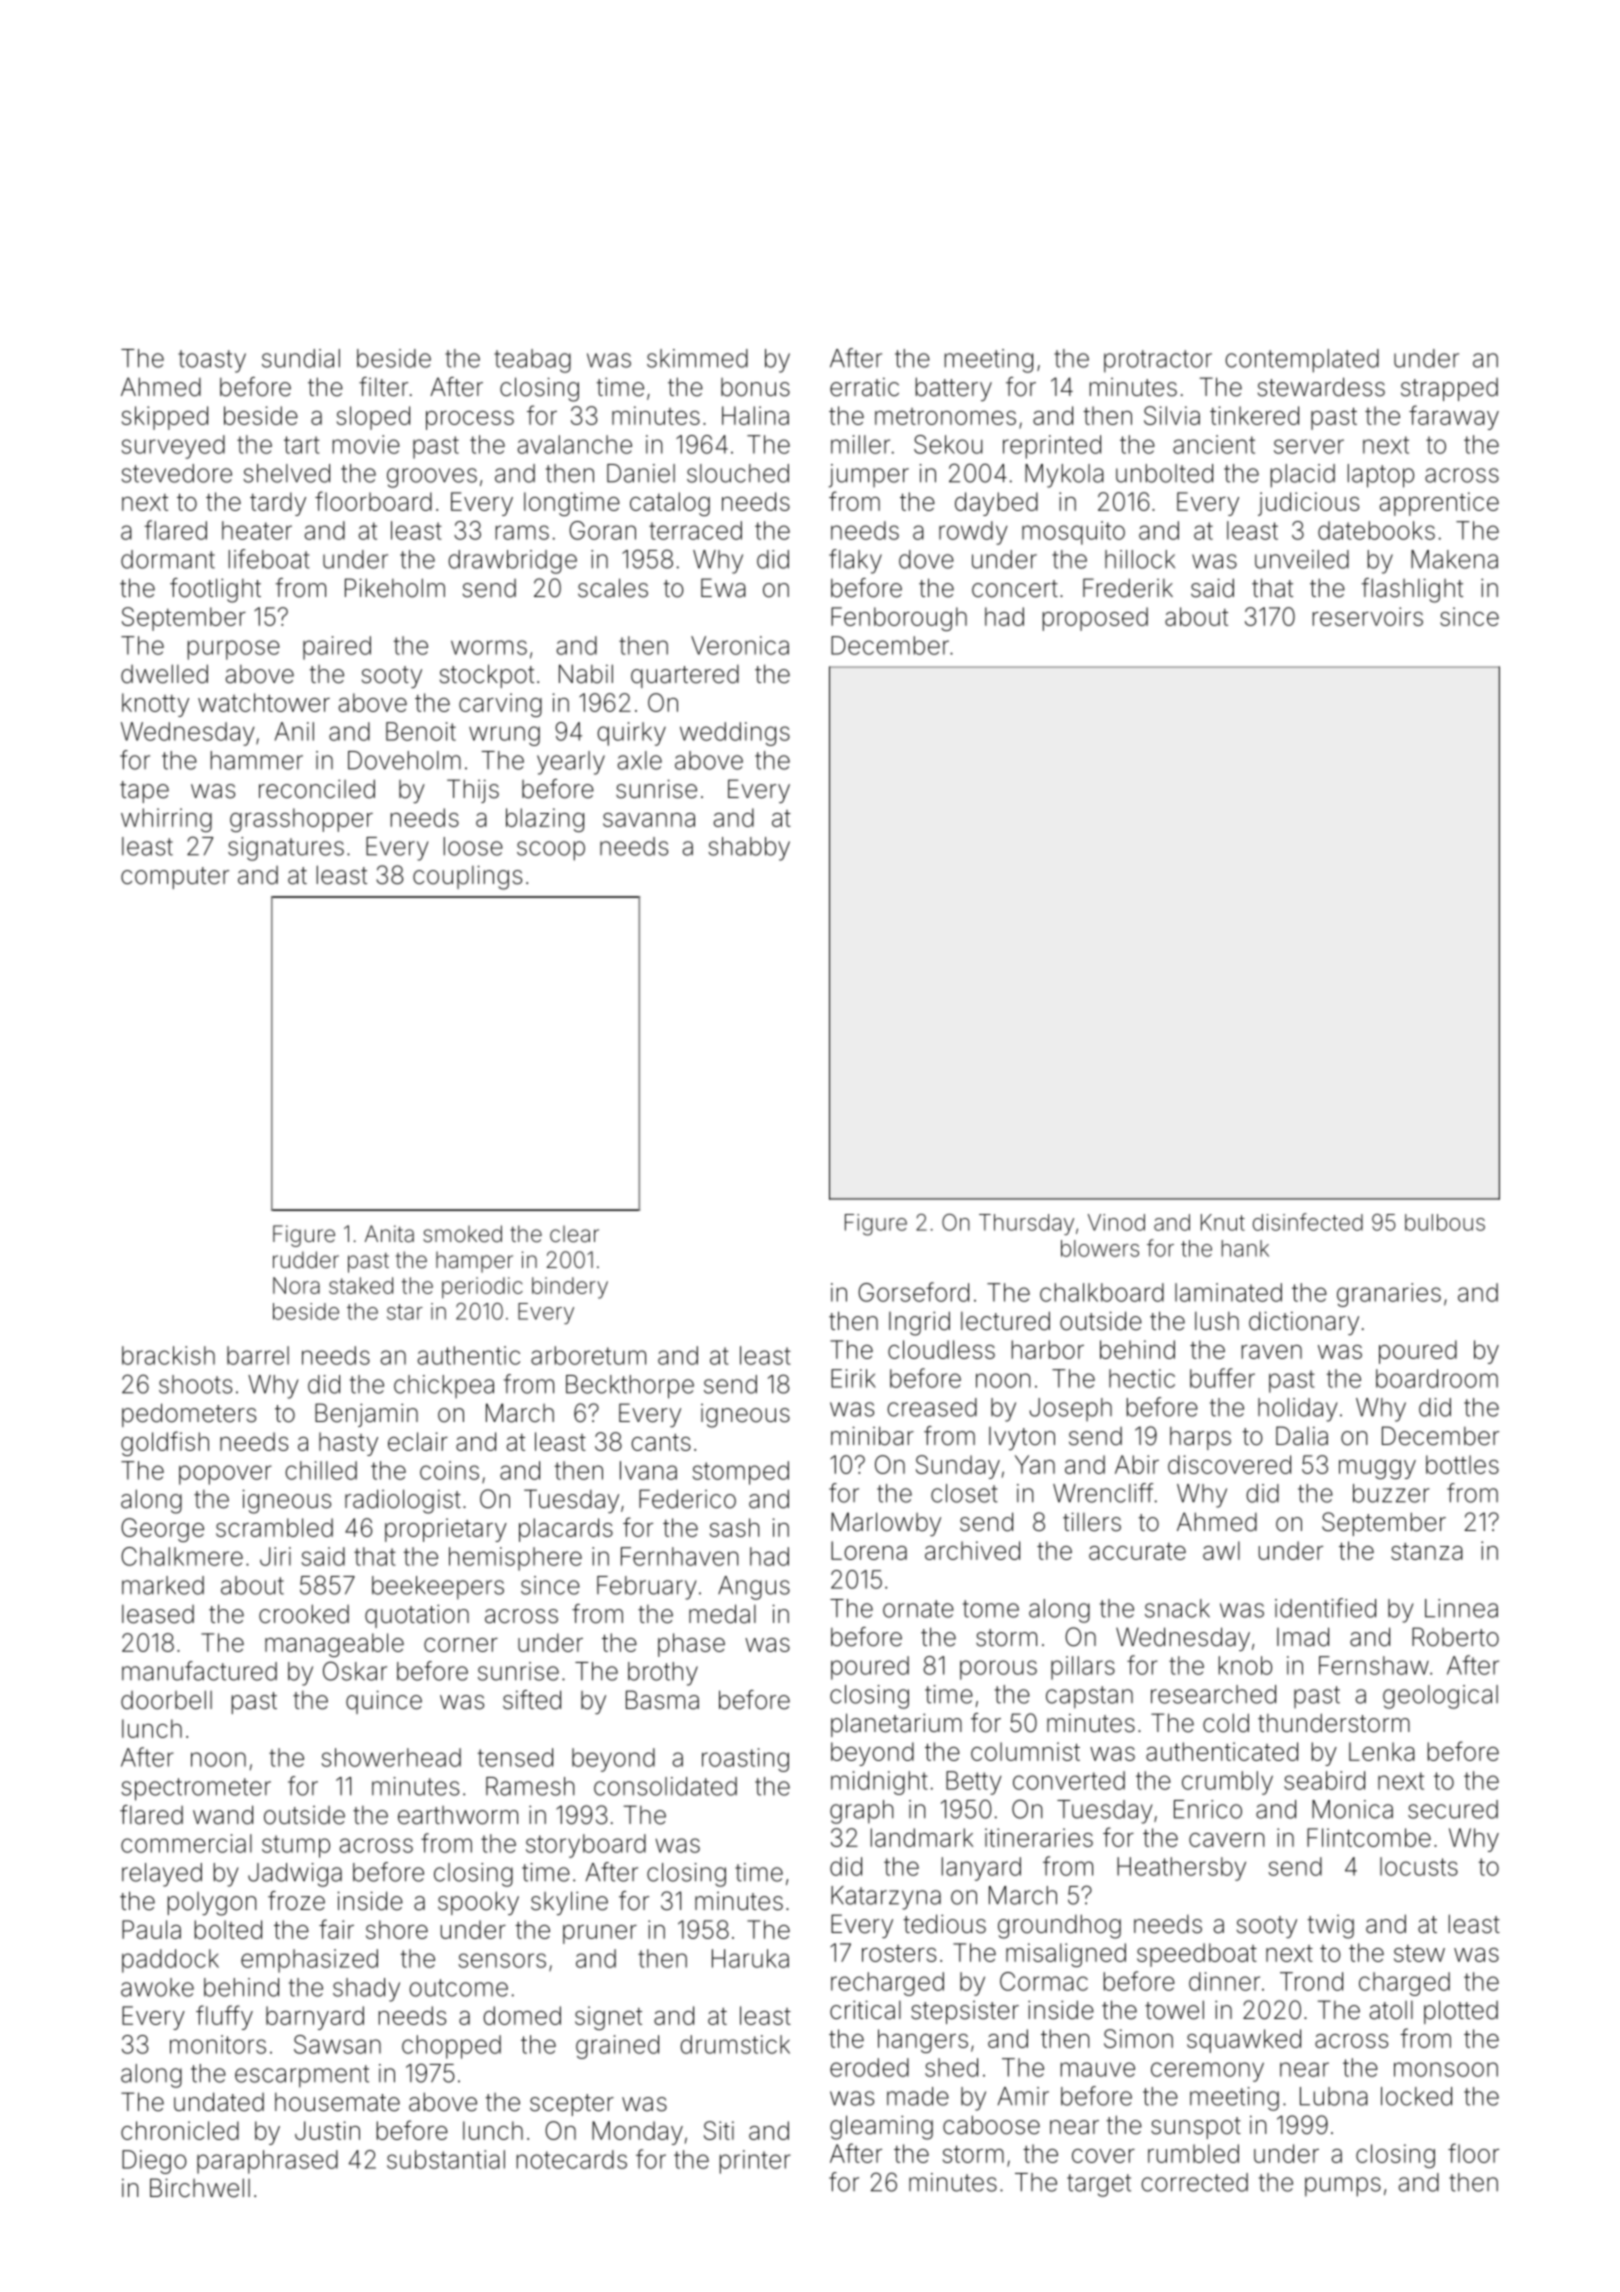 The image size is (1620, 2292). What do you see at coordinates (446, 1530) in the screenshot?
I see `proprietary` at bounding box center [446, 1530].
